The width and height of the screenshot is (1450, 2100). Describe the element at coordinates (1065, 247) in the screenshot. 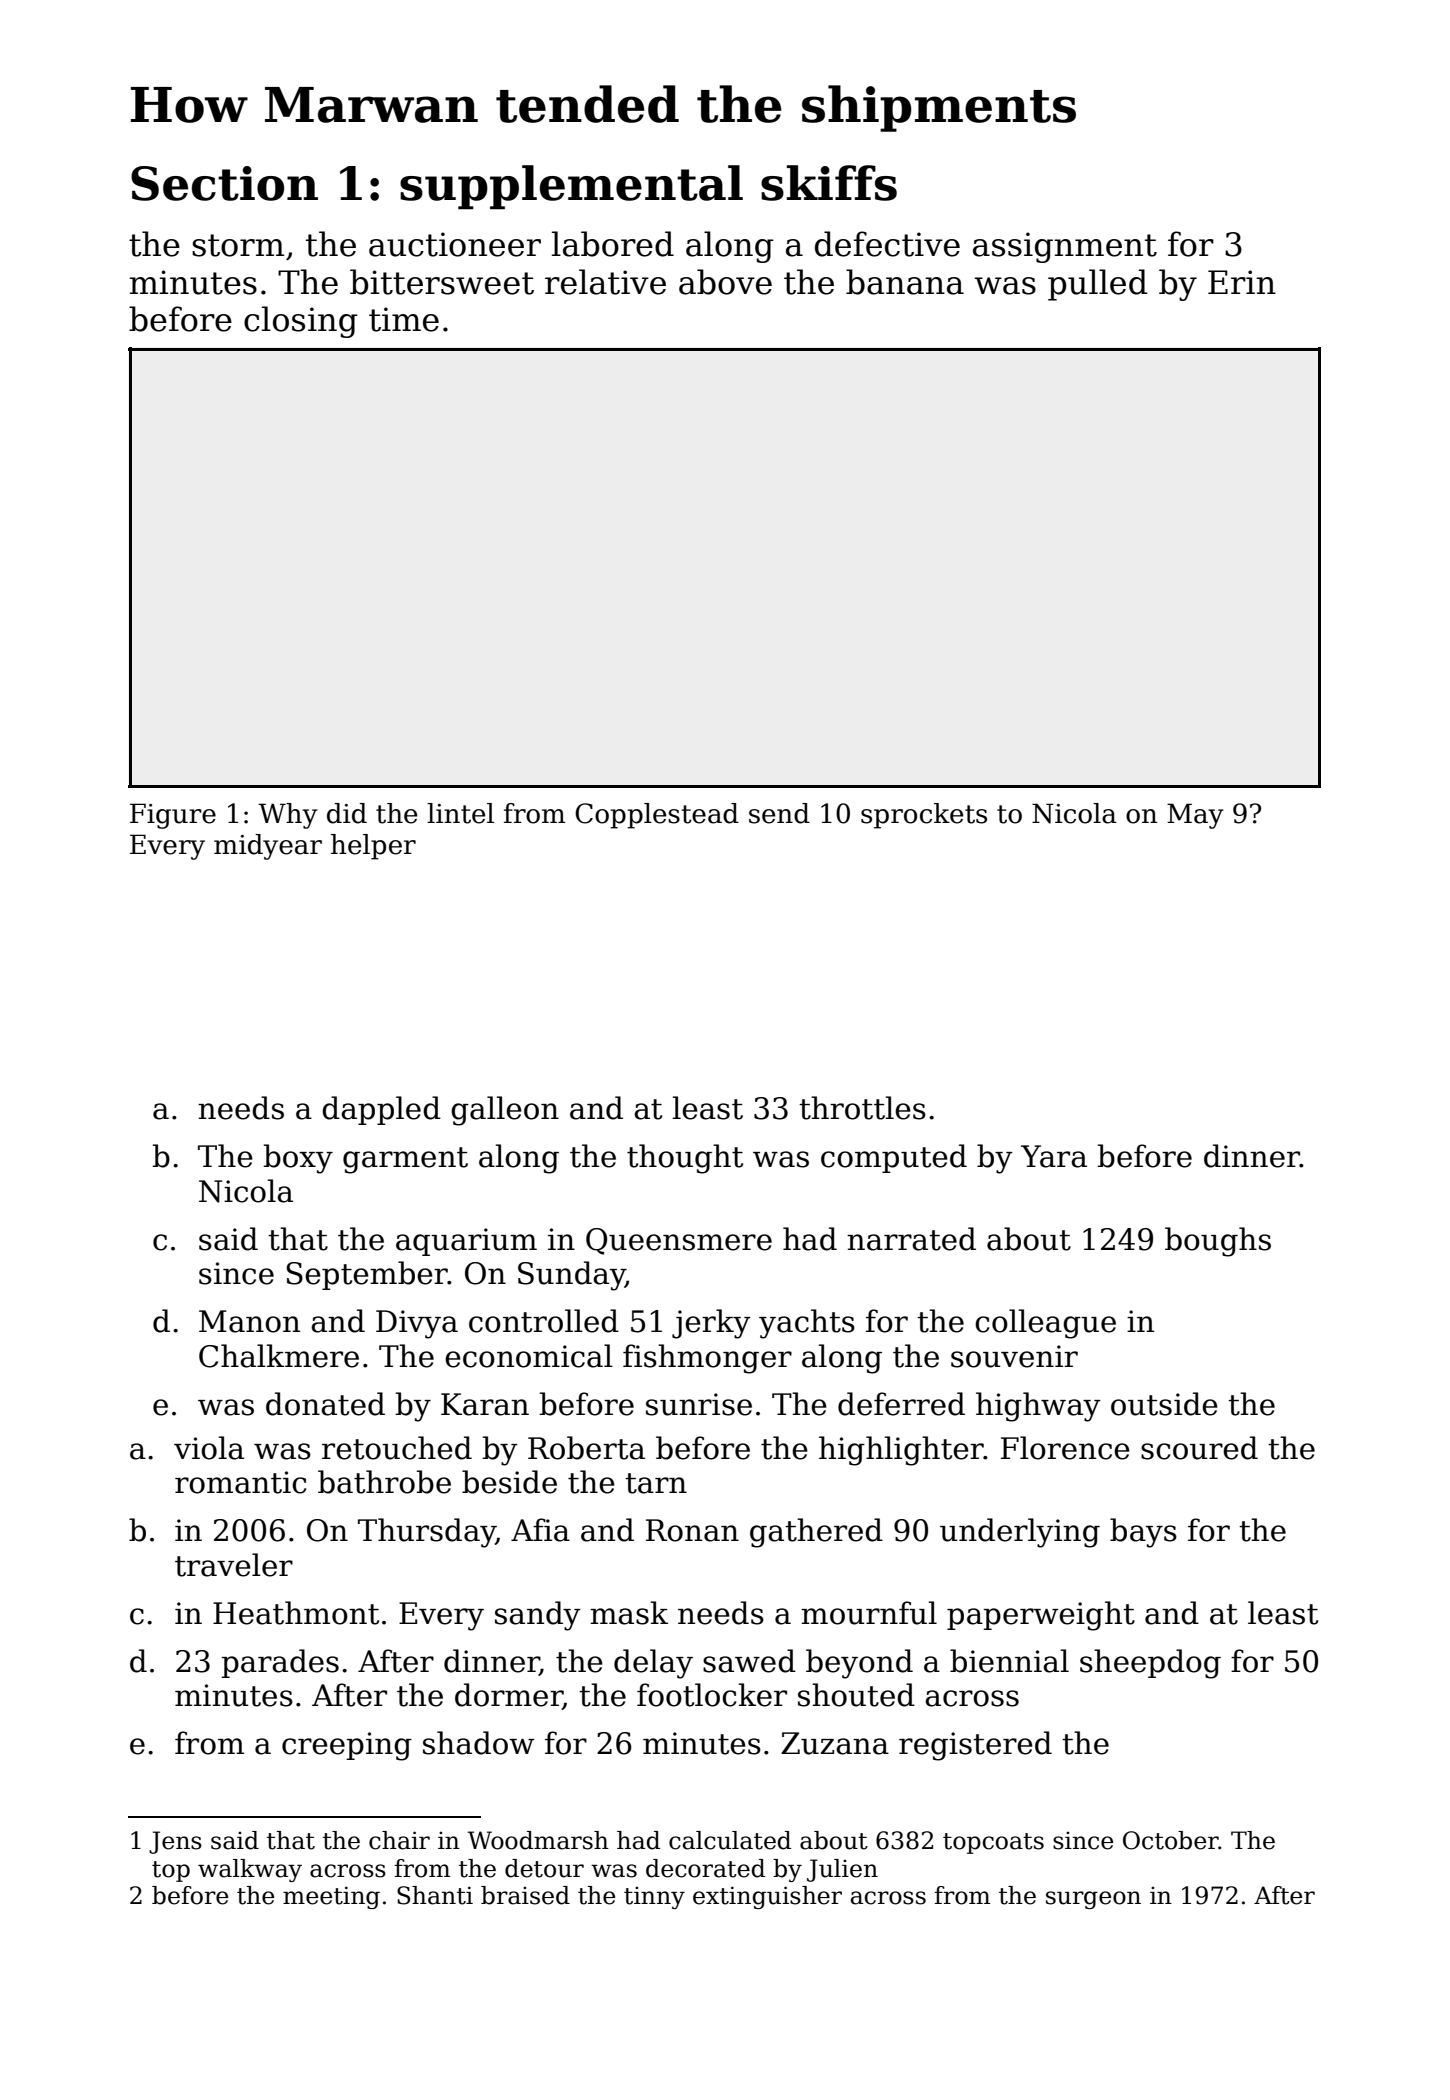

I see `assignment` at that location.
